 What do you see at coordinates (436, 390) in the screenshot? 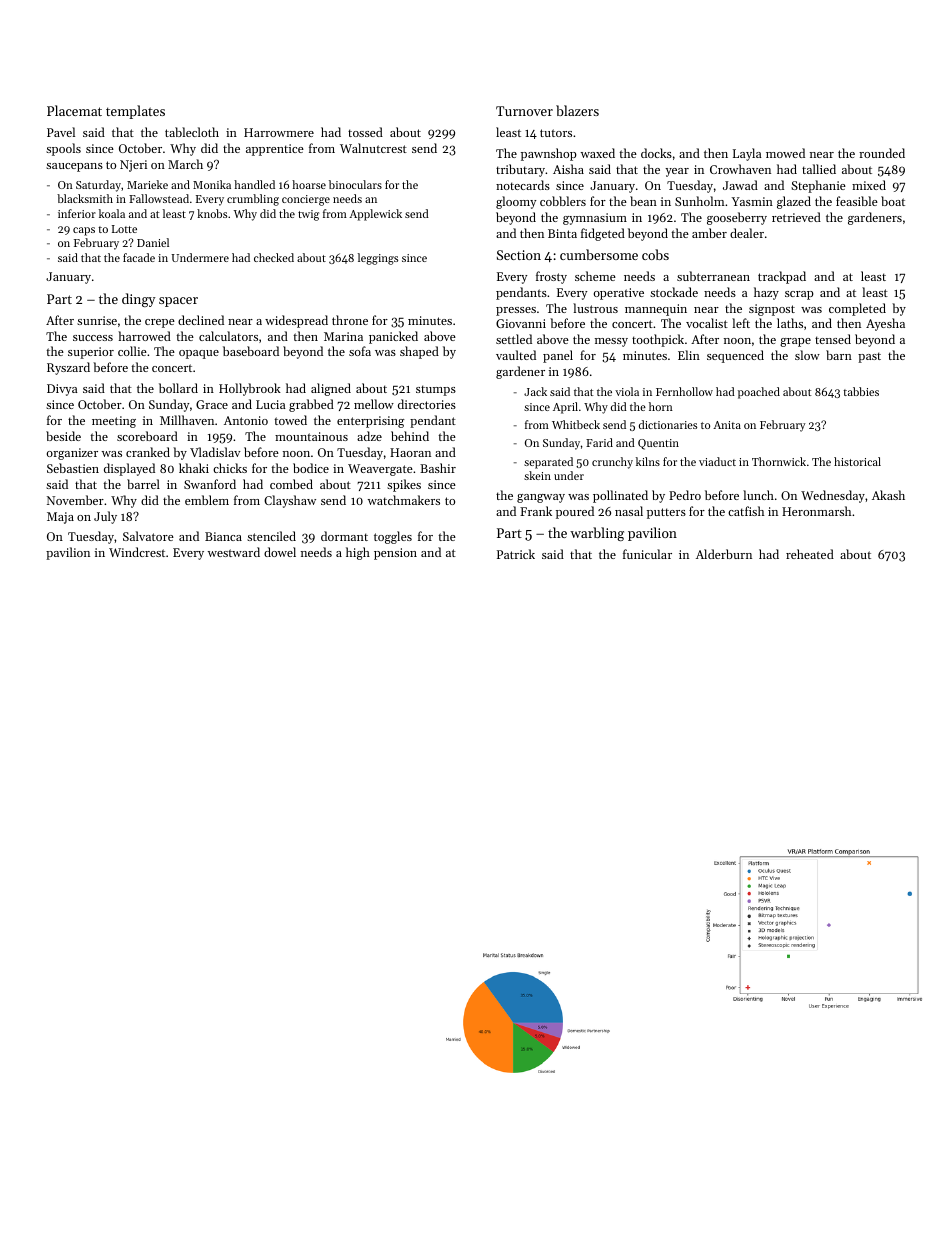
I see `stumps` at bounding box center [436, 390].
